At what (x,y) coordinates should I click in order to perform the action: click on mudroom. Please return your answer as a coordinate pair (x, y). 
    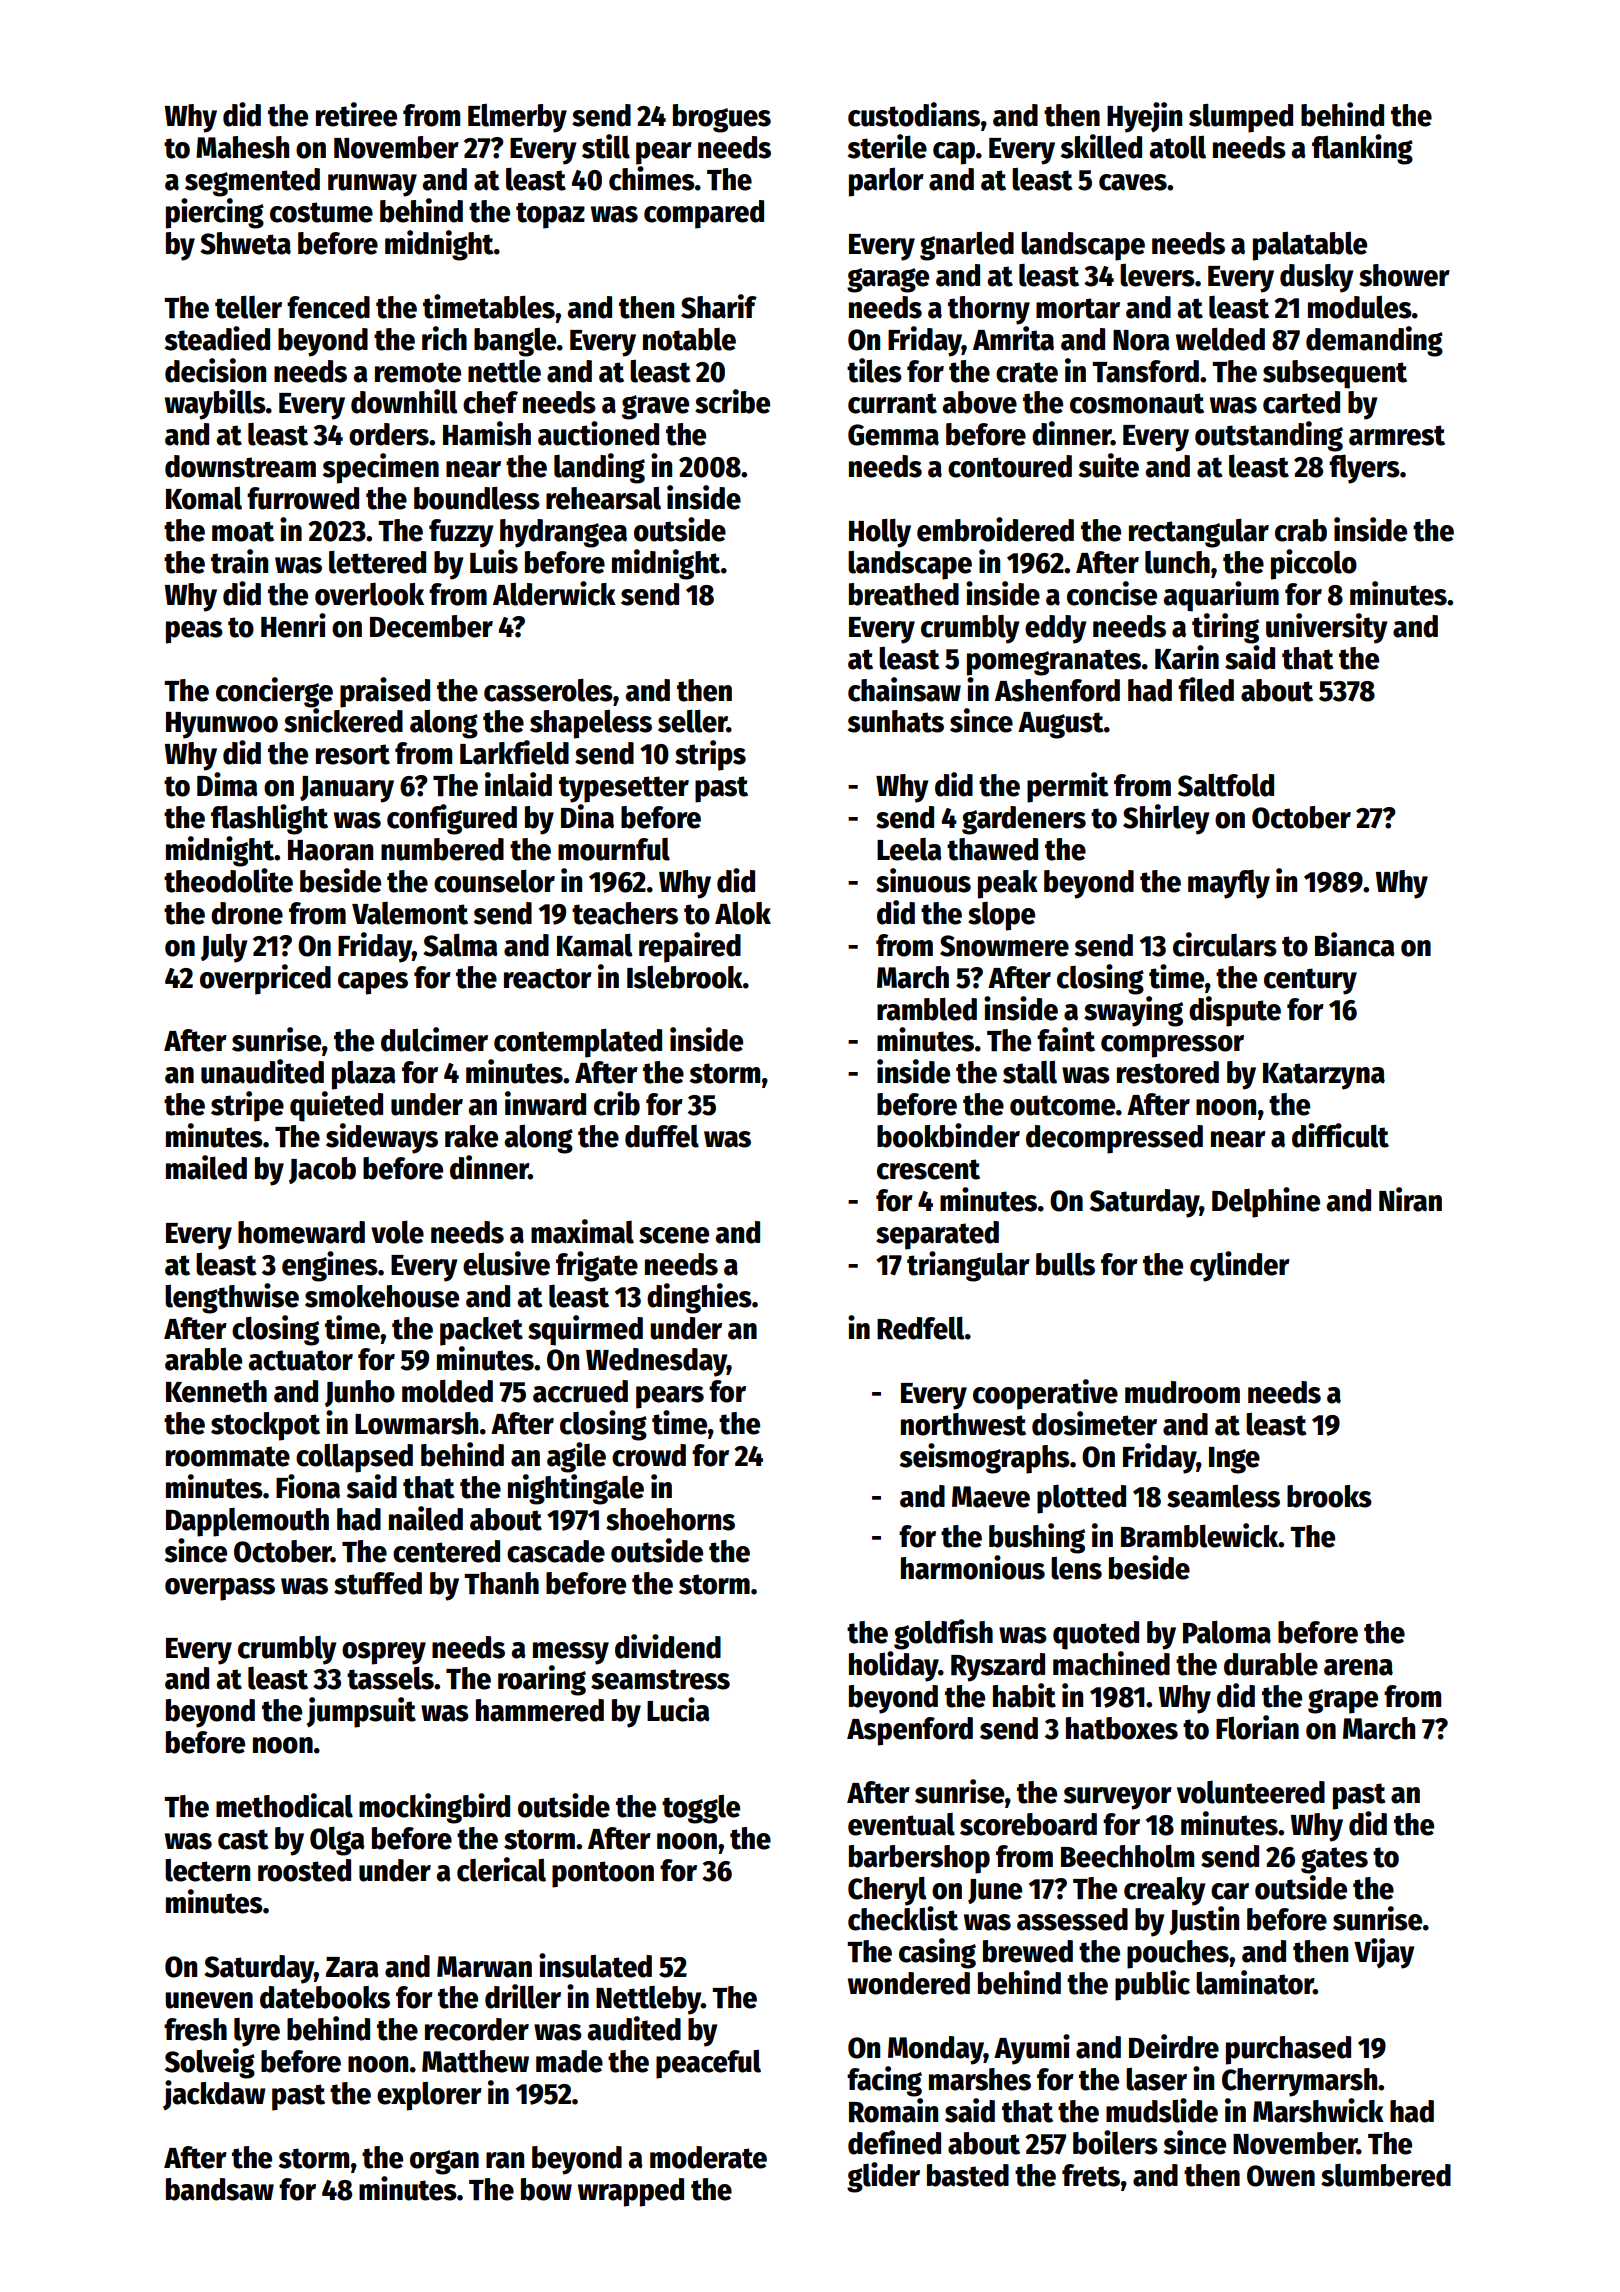
    Looking at the image, I should click on (1182, 1392).
